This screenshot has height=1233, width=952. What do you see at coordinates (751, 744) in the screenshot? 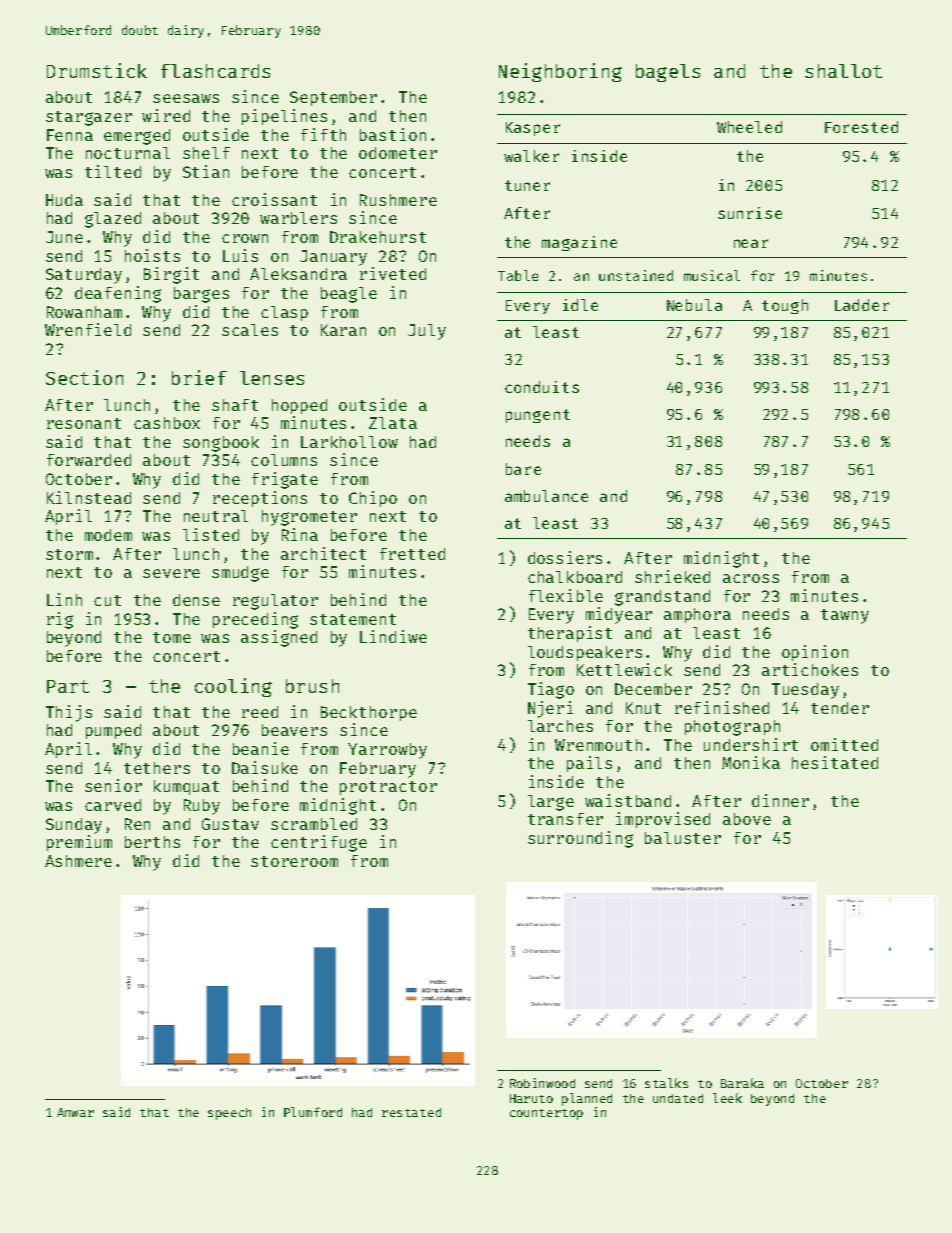
I see `undershirt` at bounding box center [751, 744].
